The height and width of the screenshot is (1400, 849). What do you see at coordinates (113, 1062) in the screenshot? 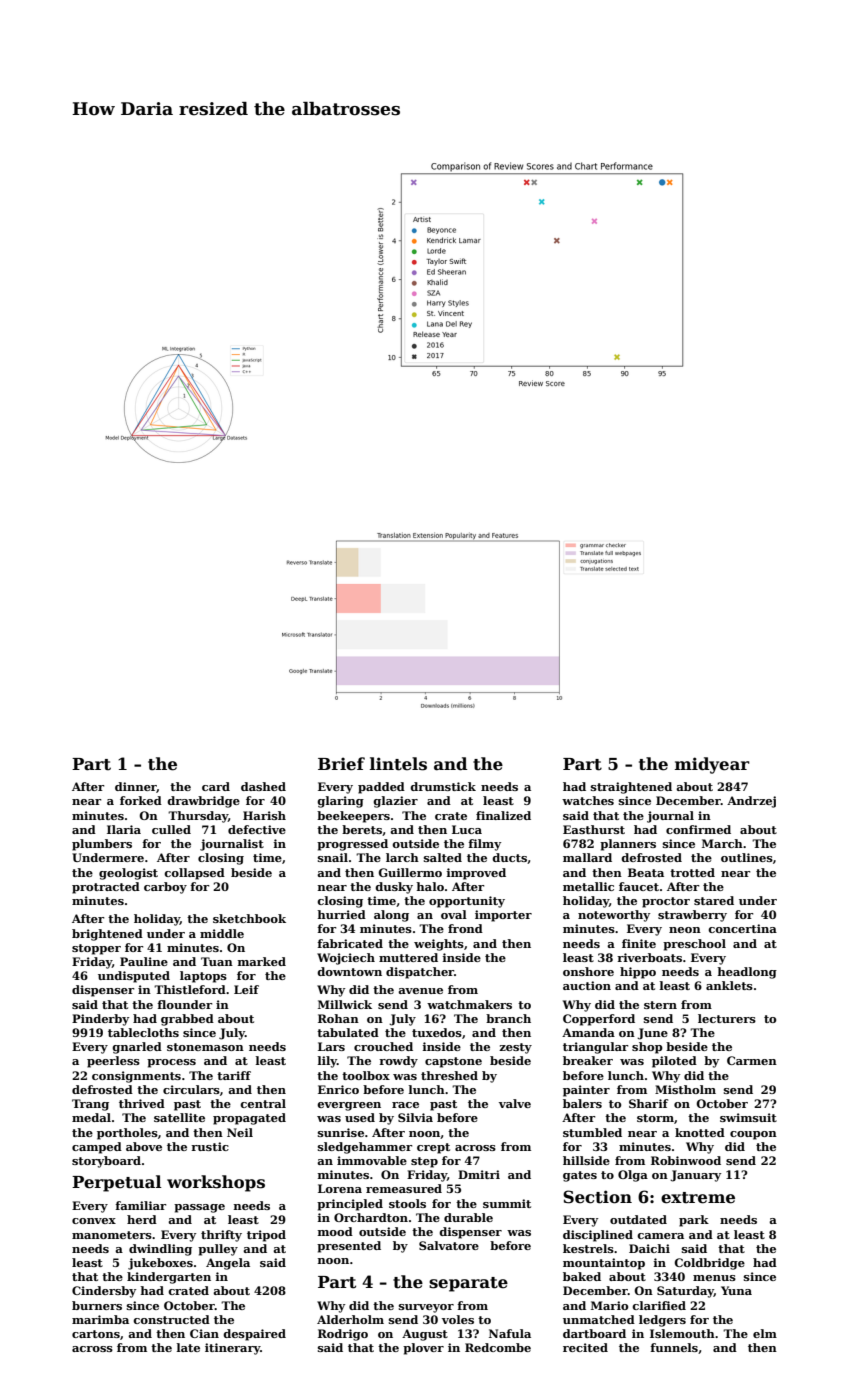
I see `peerless` at bounding box center [113, 1062].
